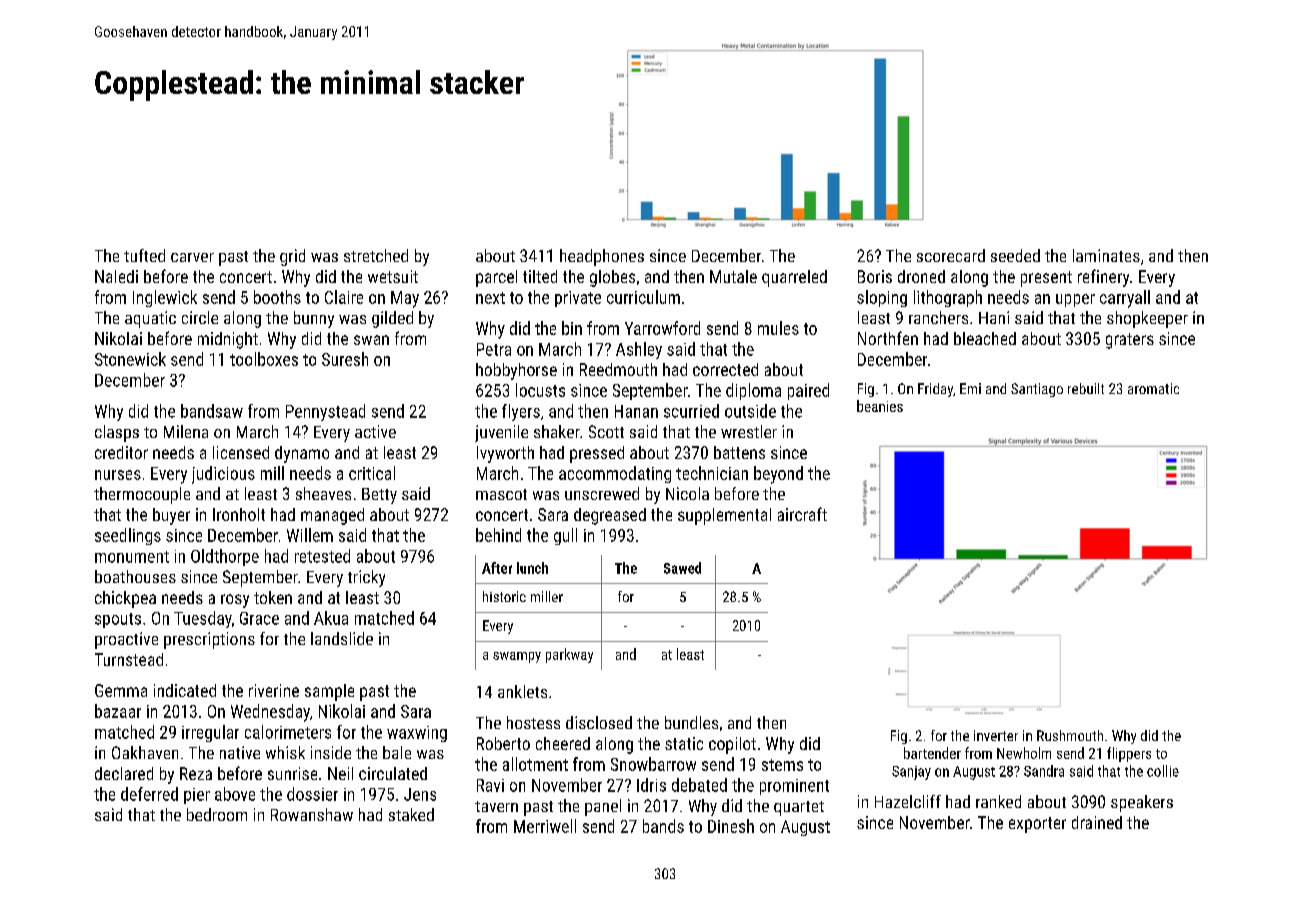 The image size is (1308, 924). I want to click on stretched, so click(376, 255).
